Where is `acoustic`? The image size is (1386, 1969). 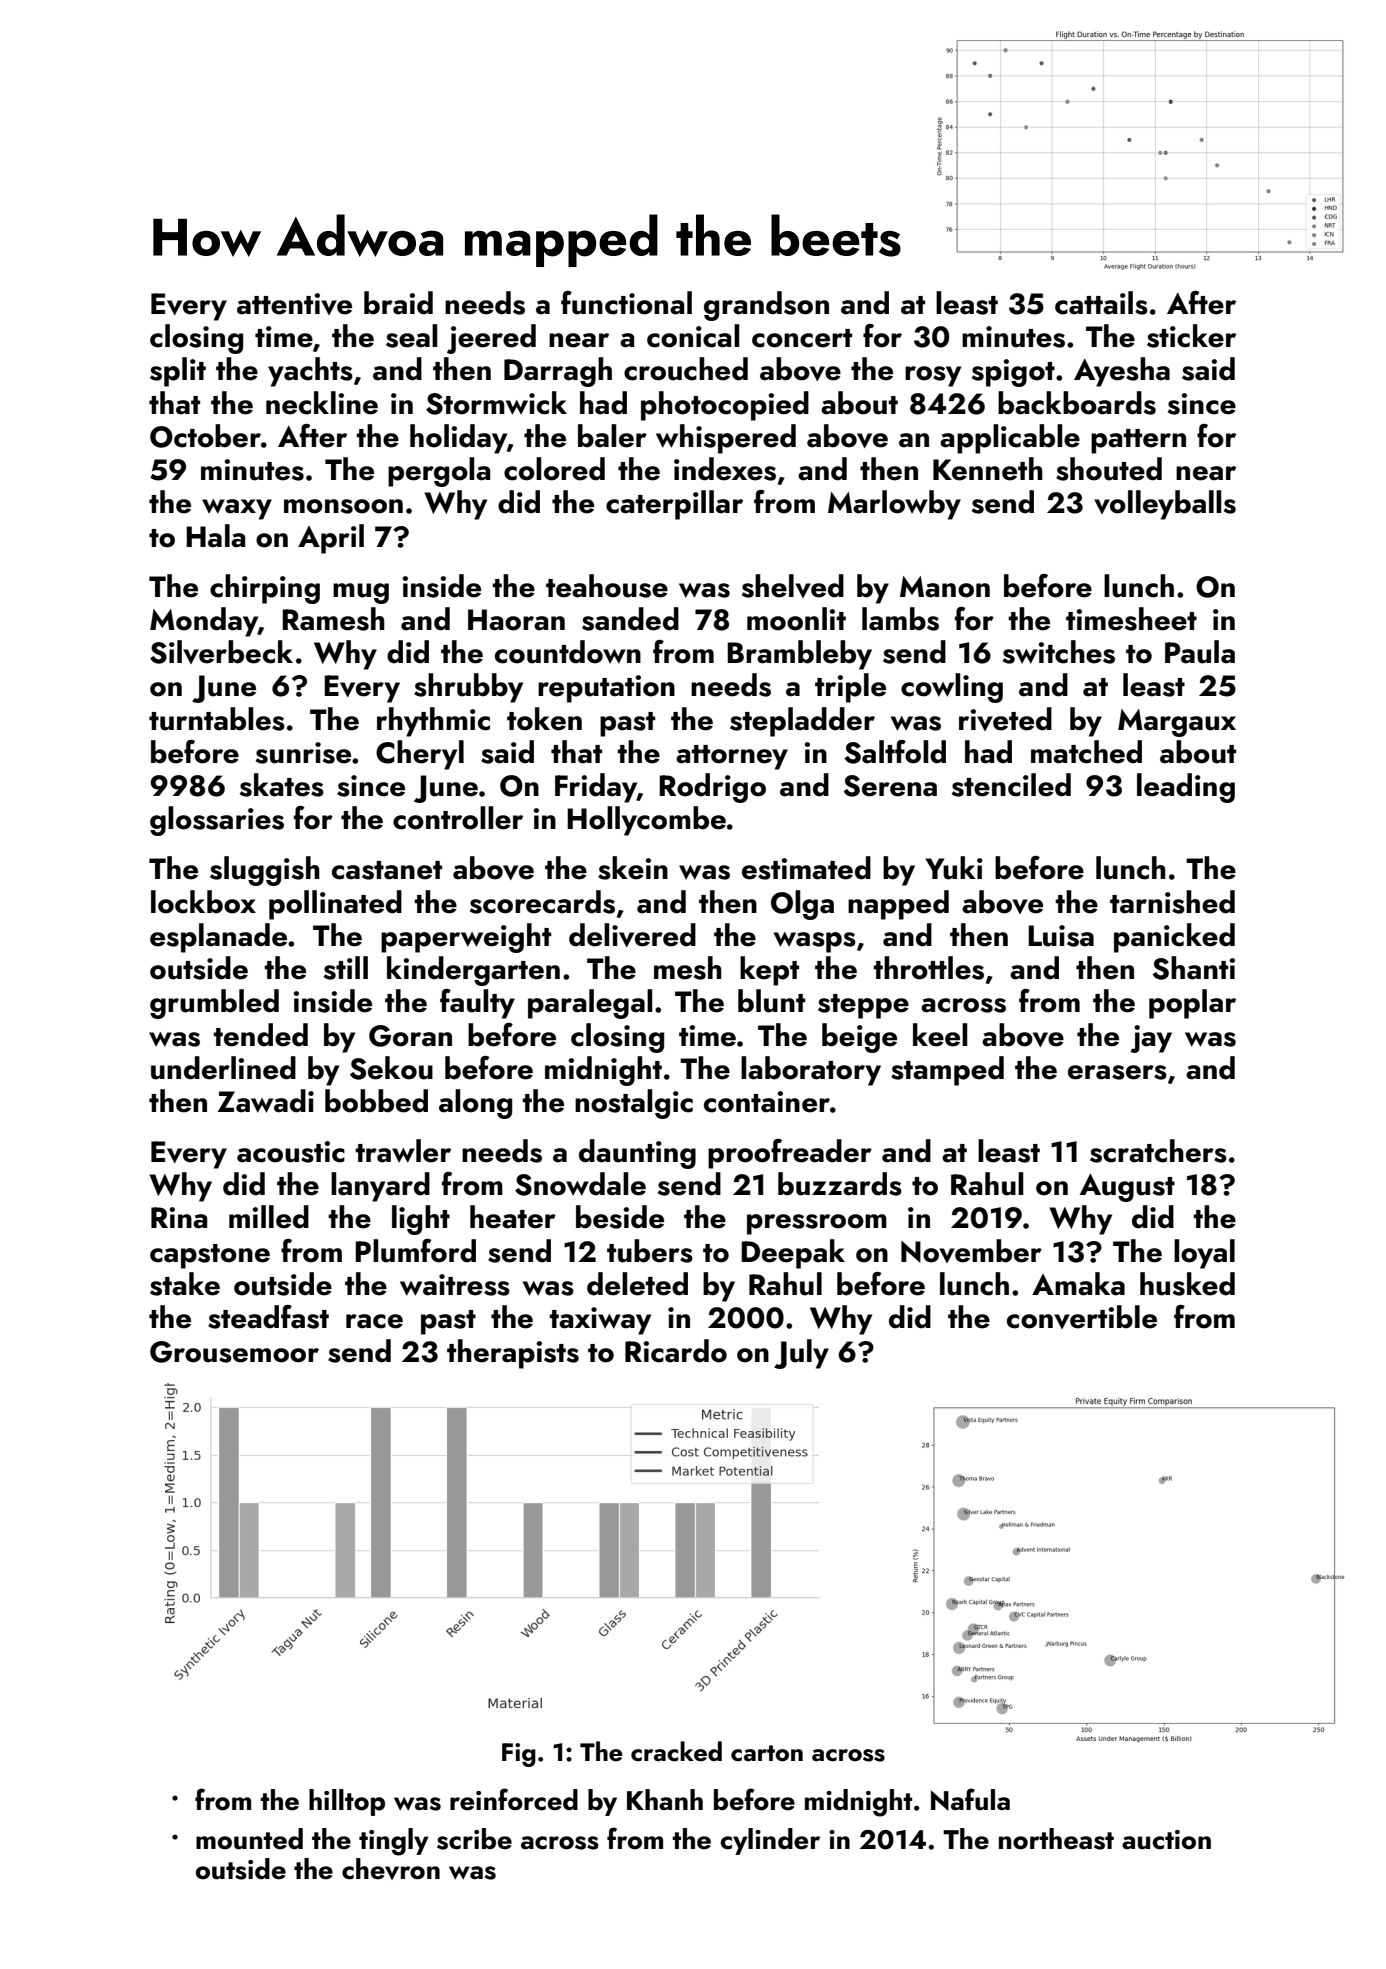
acoustic is located at coordinates (291, 1152).
